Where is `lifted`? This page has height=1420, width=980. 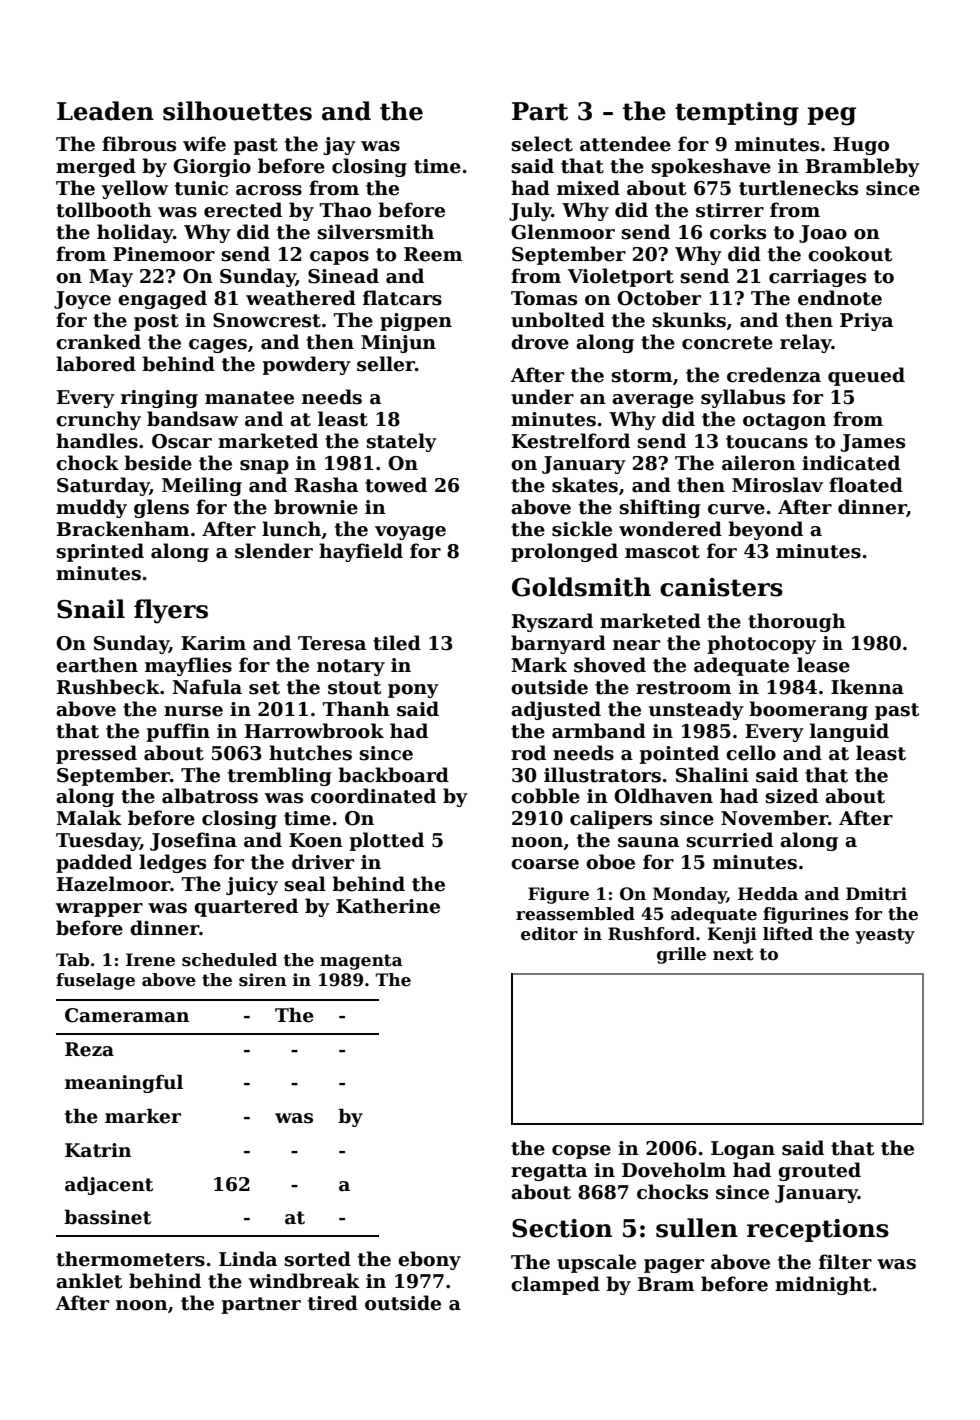 lifted is located at coordinates (788, 934).
